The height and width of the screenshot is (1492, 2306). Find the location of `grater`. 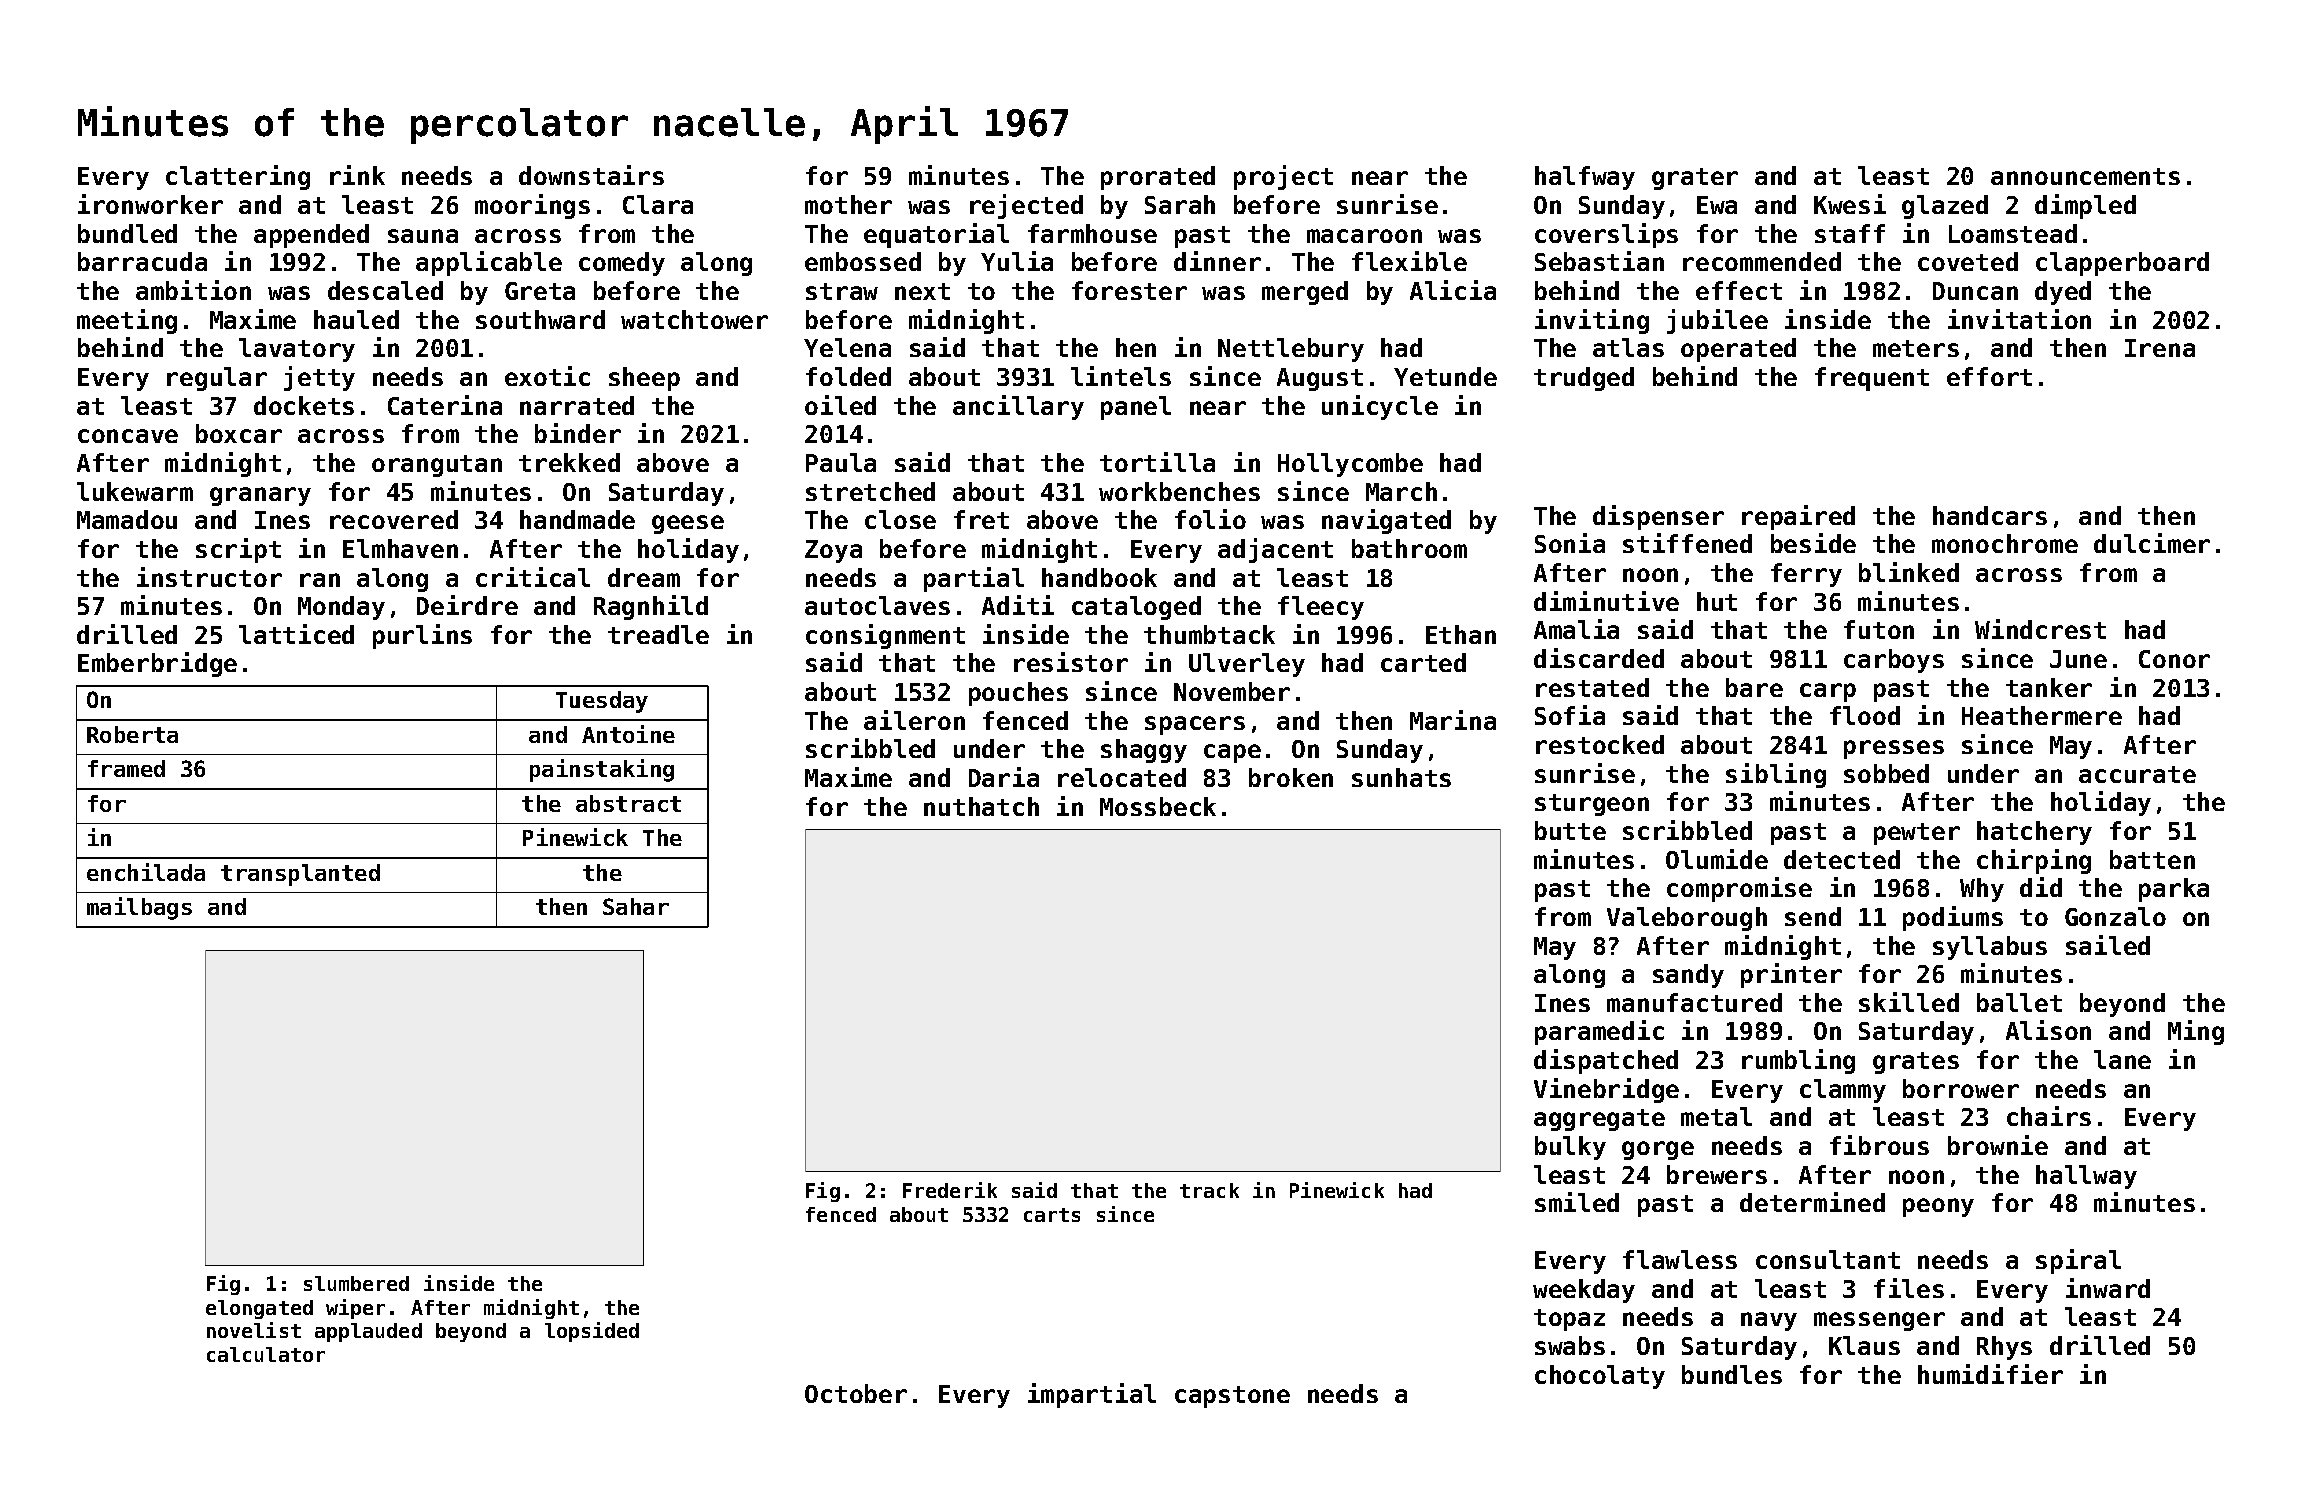

grater is located at coordinates (1695, 179).
